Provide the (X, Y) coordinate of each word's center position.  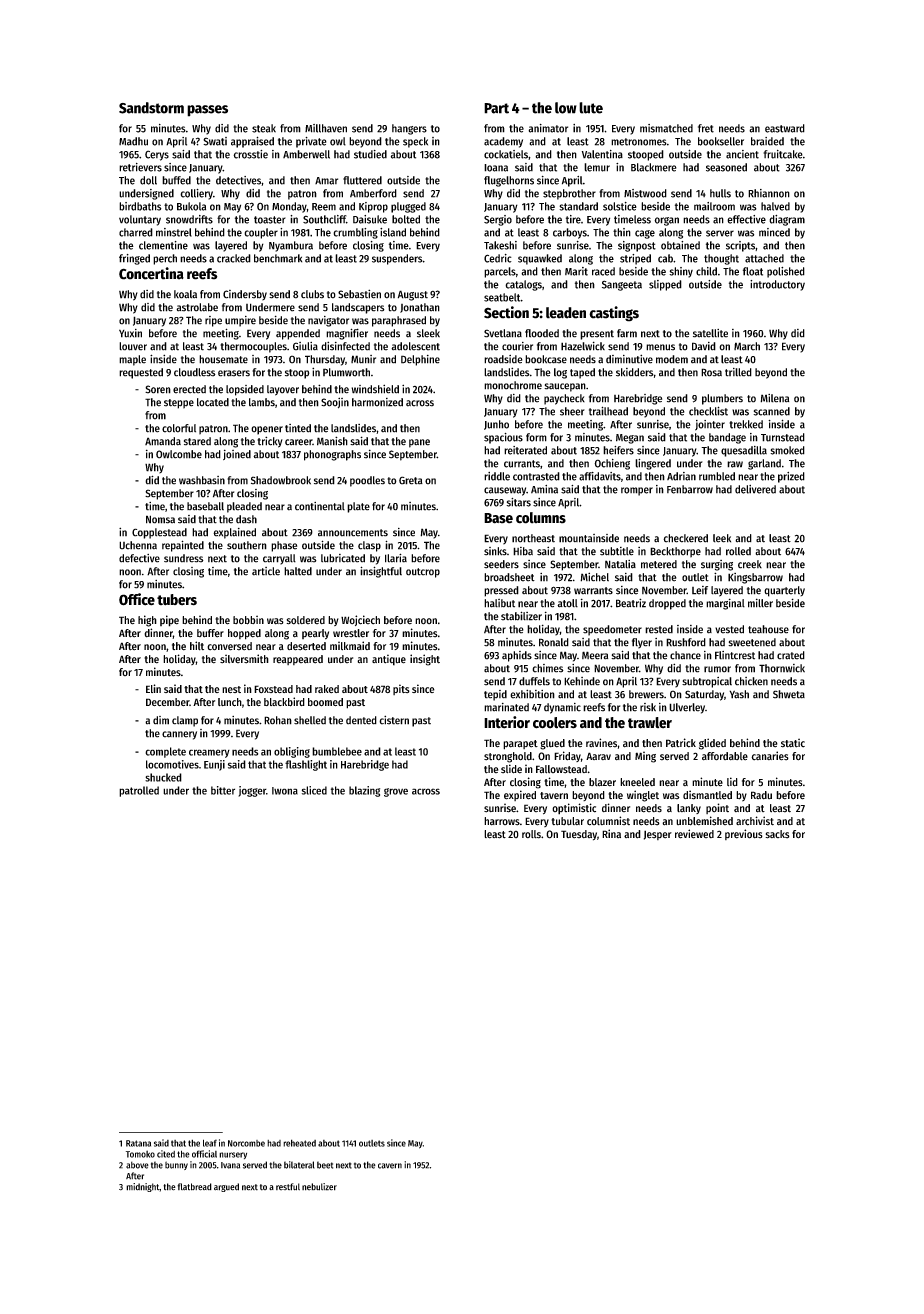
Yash (739, 694)
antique (389, 660)
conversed (229, 646)
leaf (210, 1143)
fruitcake (783, 154)
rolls (531, 834)
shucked (163, 777)
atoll (567, 603)
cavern (390, 1166)
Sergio (498, 220)
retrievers (140, 167)
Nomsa (160, 519)
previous (744, 834)
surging (717, 565)
